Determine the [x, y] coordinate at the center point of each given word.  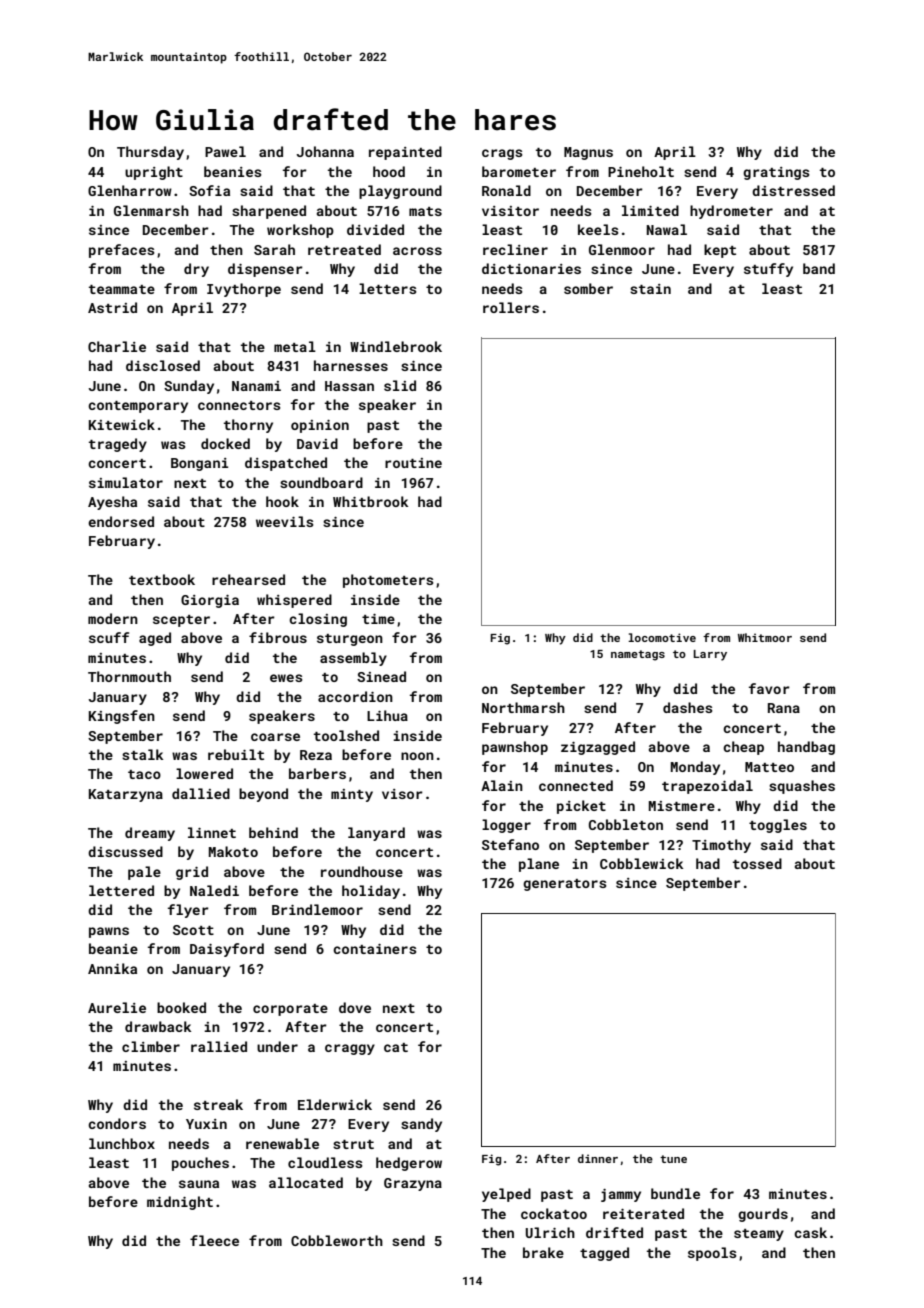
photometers [388, 581]
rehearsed [248, 579]
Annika [112, 968]
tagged [604, 1254]
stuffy [768, 270]
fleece [214, 1240]
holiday [371, 892]
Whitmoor [765, 637]
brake [543, 1252]
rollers [511, 307]
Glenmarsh [151, 210]
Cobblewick [641, 863]
